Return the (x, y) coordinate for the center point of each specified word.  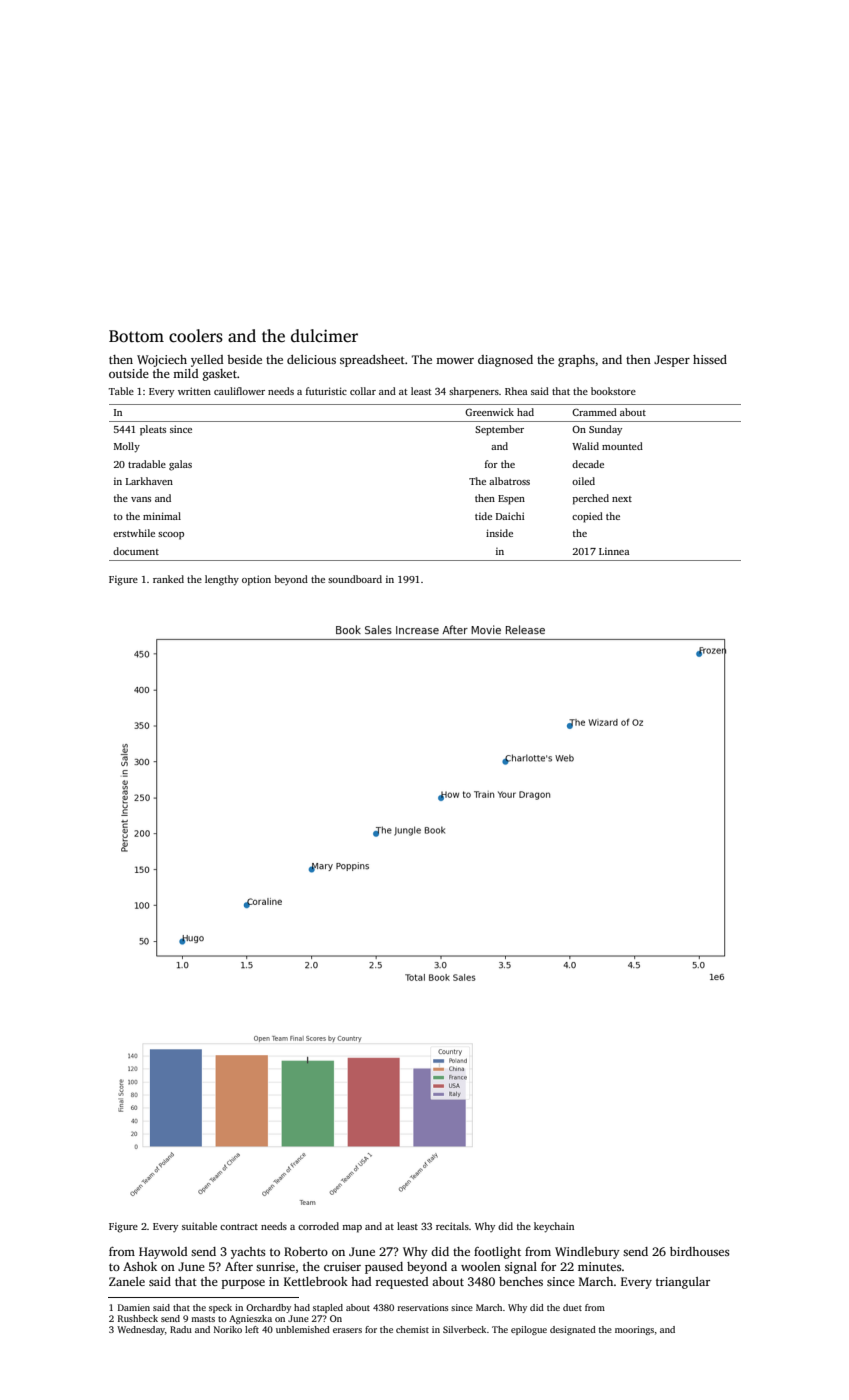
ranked (168, 579)
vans (141, 499)
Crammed (594, 412)
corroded (318, 1226)
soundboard (355, 579)
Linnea (614, 551)
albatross (509, 481)
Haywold (163, 1253)
